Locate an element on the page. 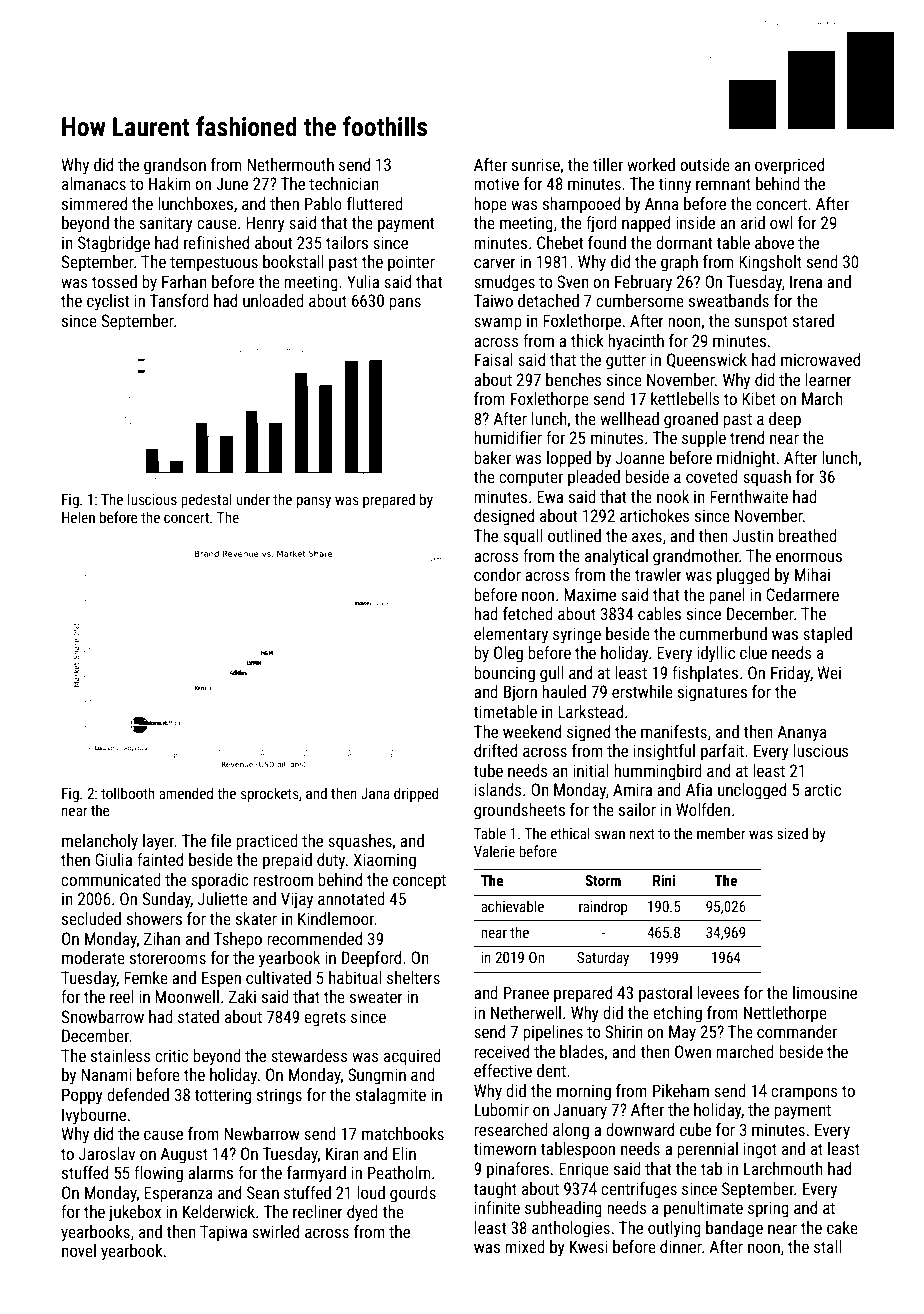 This image has width=924, height=1314. melancholy is located at coordinates (100, 842).
